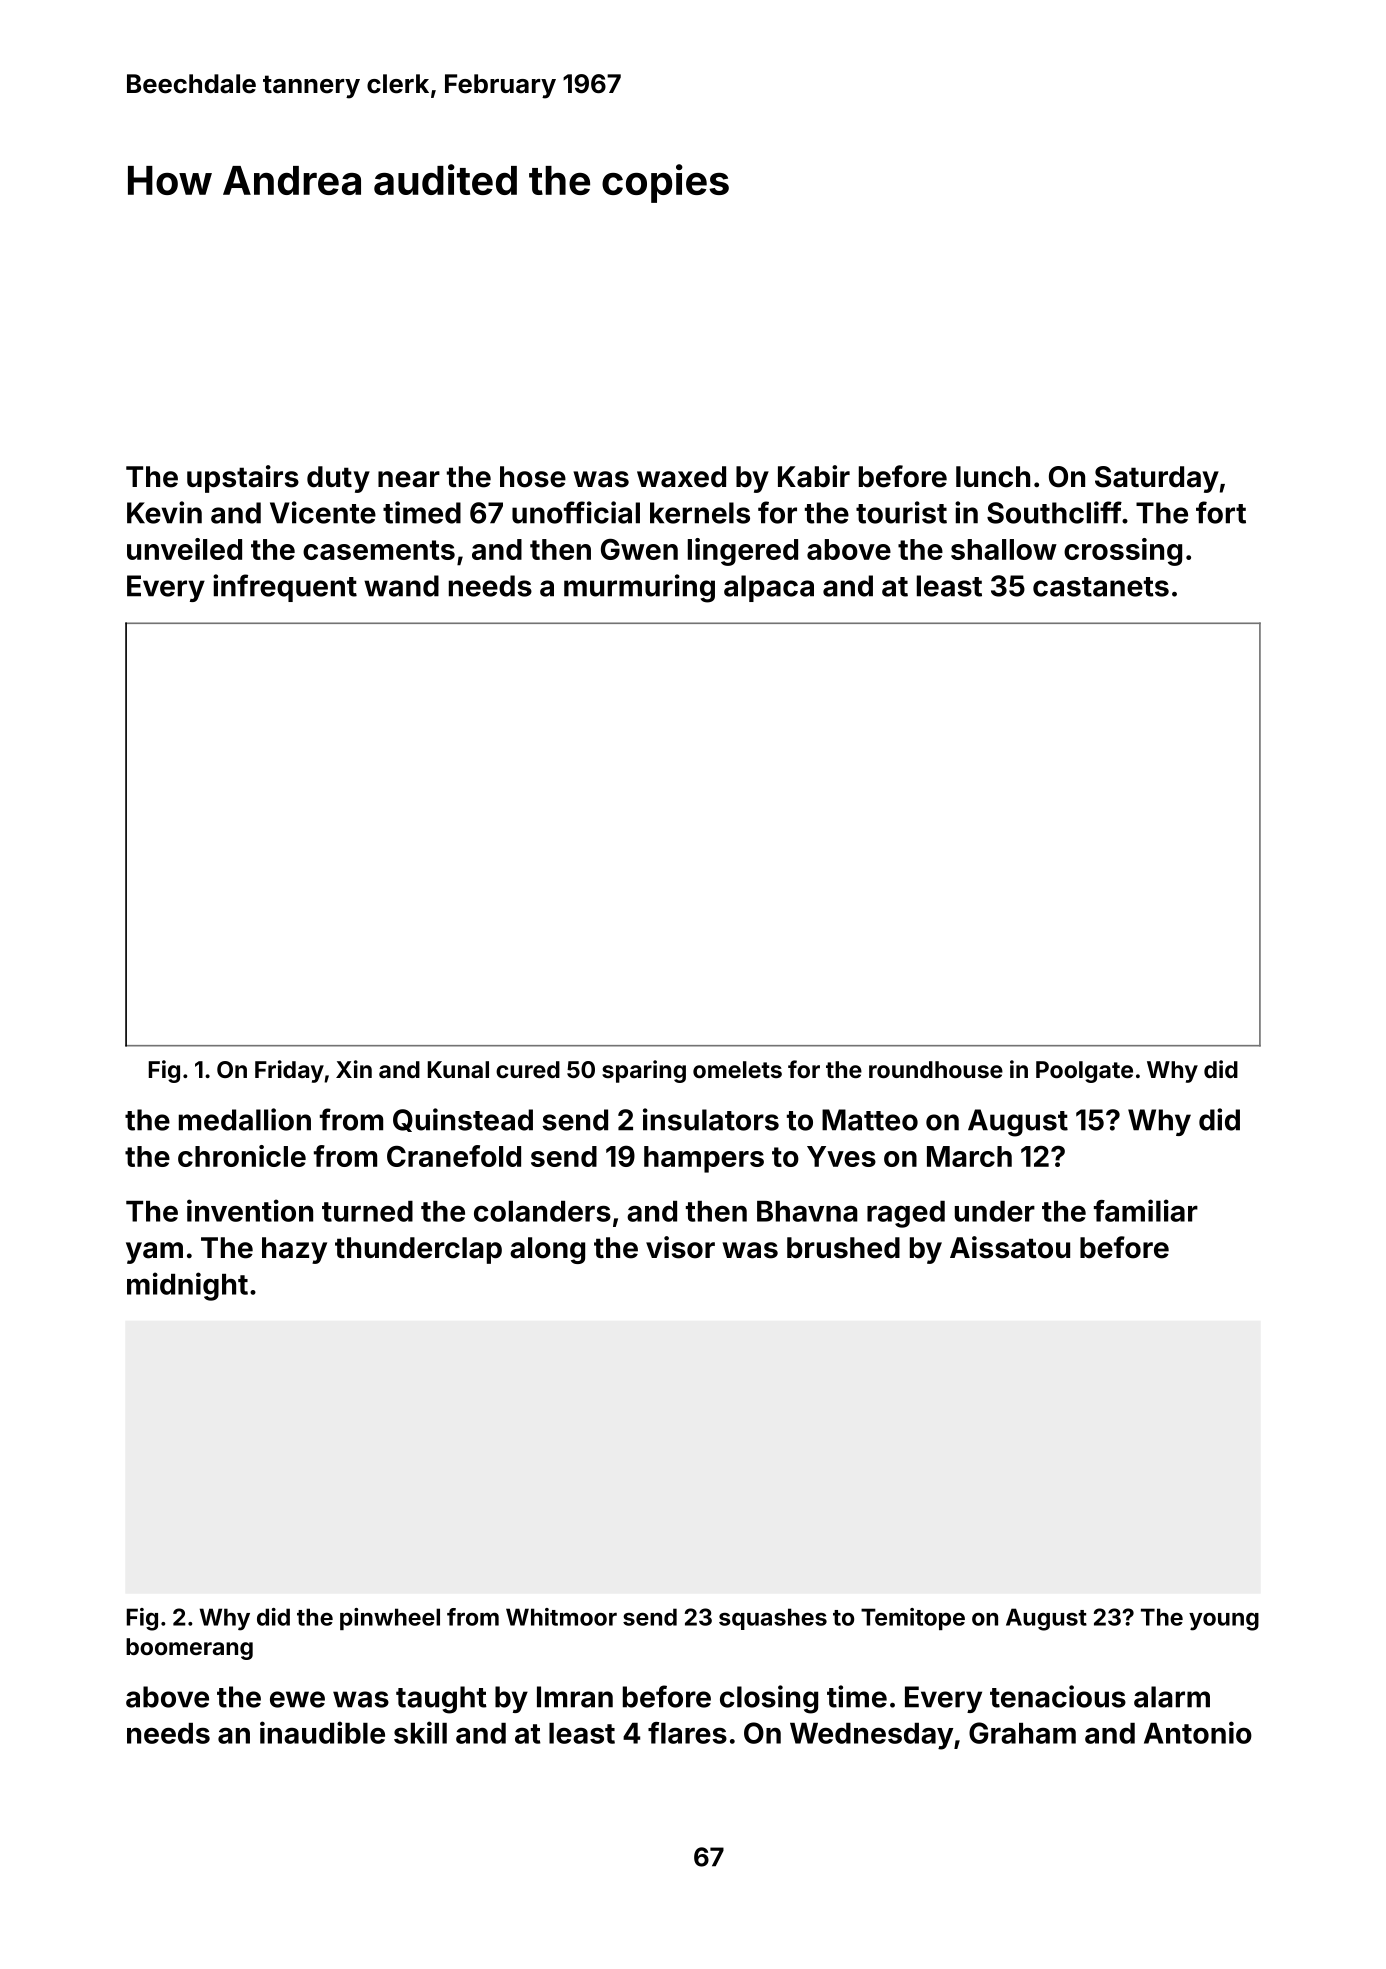 Image resolution: width=1386 pixels, height=1969 pixels. I want to click on Xin, so click(354, 1069).
